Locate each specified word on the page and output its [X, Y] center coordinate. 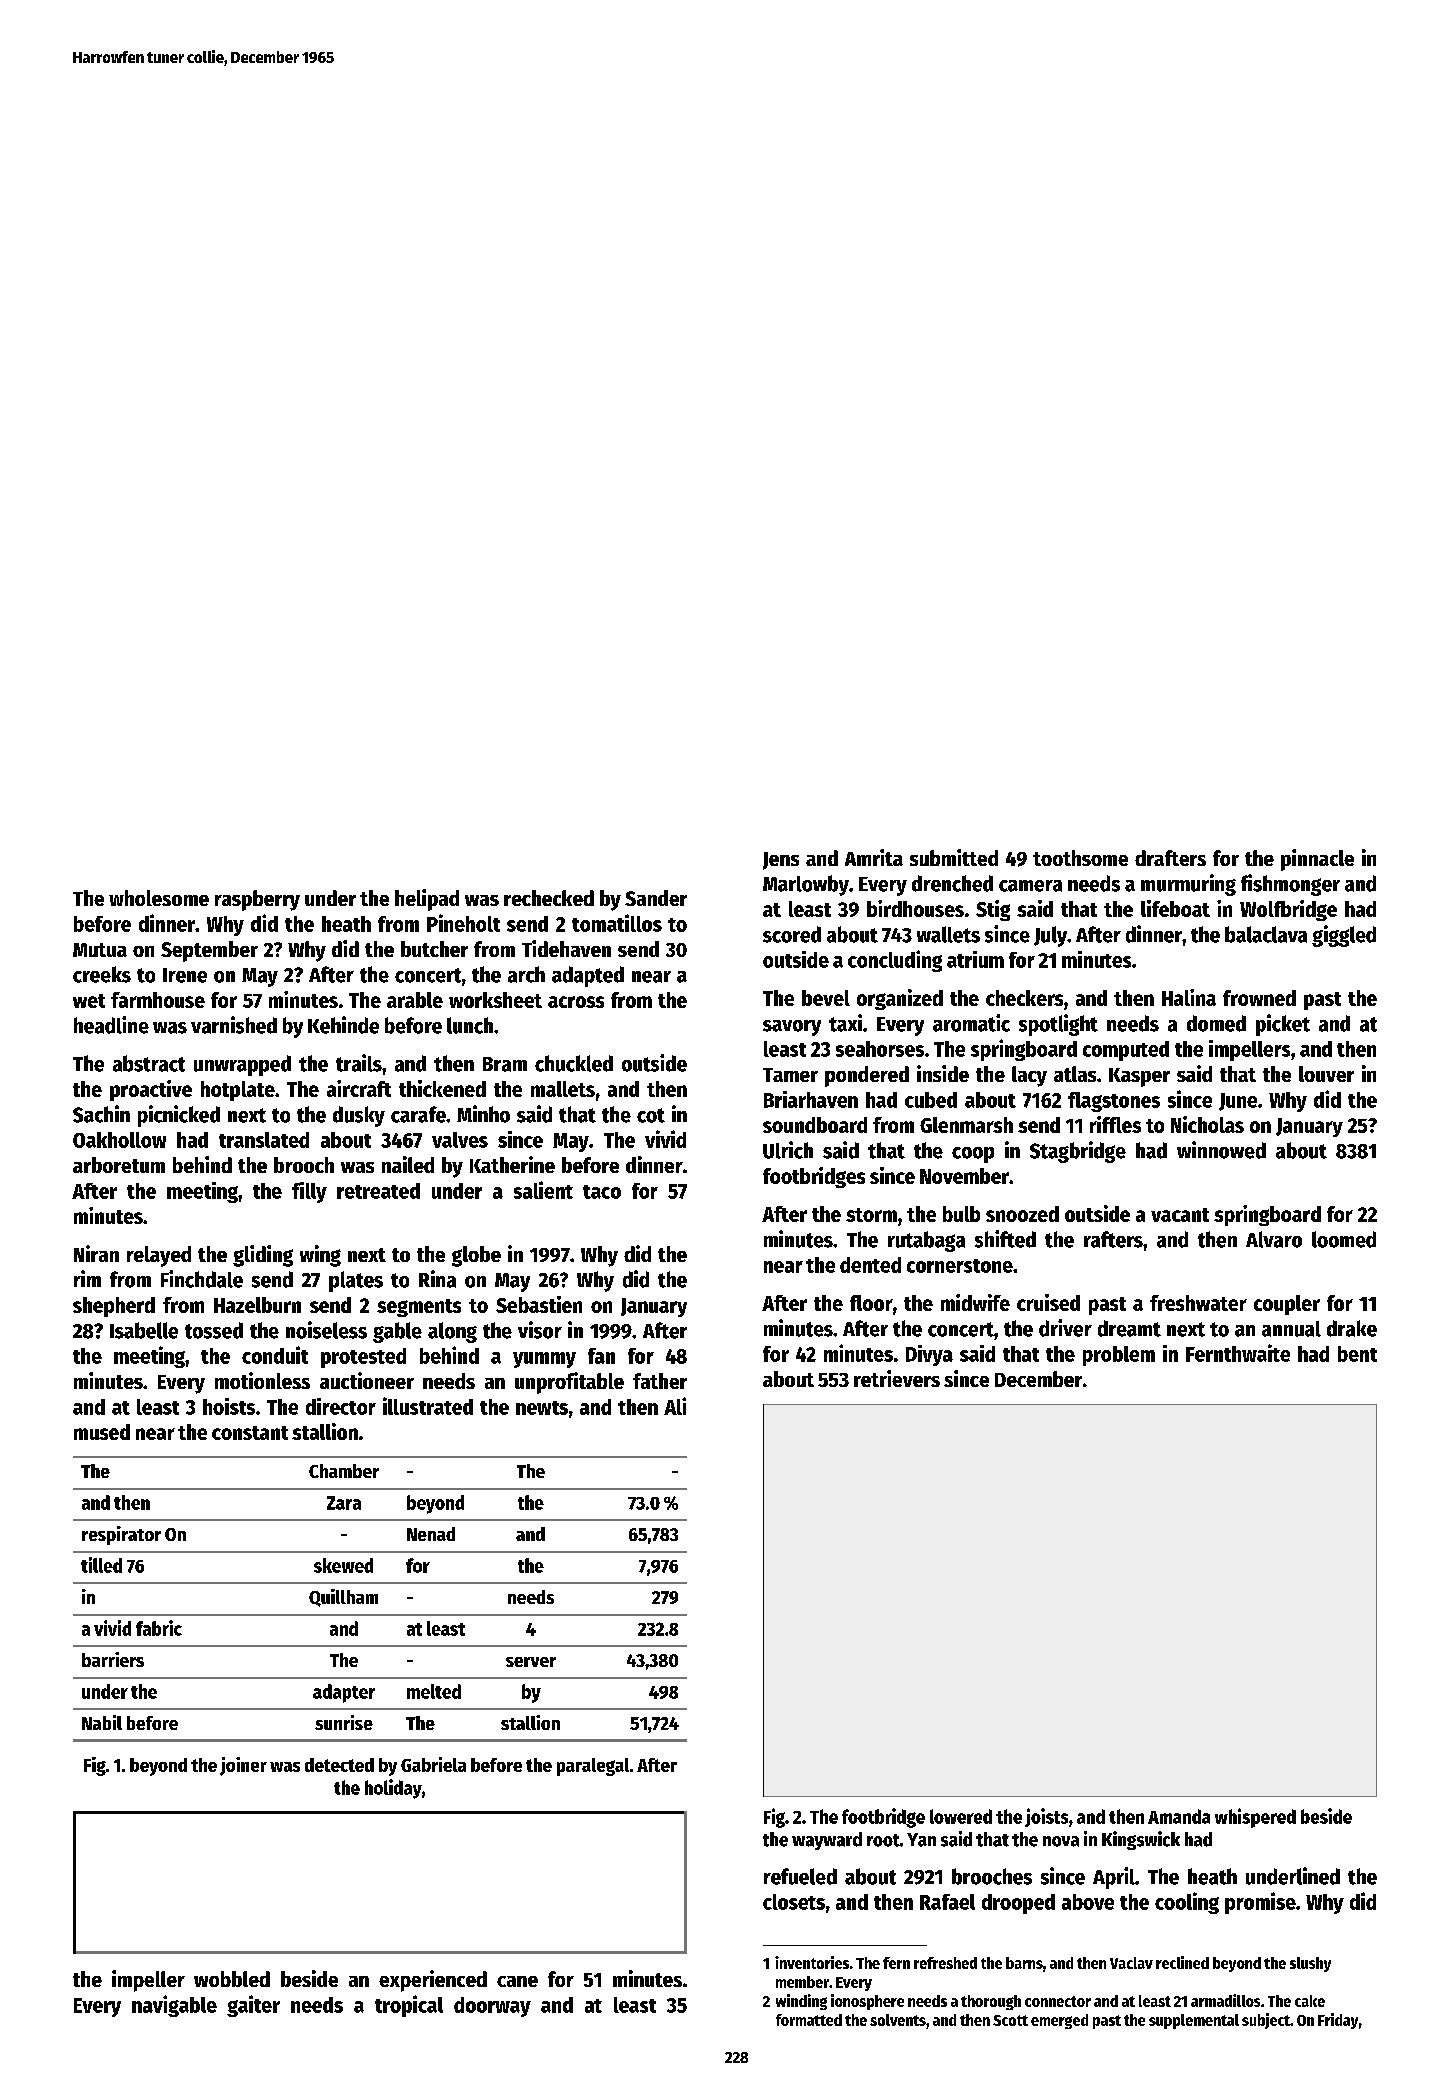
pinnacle [1317, 860]
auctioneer [367, 1380]
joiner [243, 1766]
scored [792, 934]
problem [1119, 1356]
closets [794, 1902]
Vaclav [1131, 1963]
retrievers [897, 1378]
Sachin [101, 1114]
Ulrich [788, 1150]
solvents [898, 2020]
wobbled [232, 1979]
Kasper [1139, 1077]
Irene [185, 975]
